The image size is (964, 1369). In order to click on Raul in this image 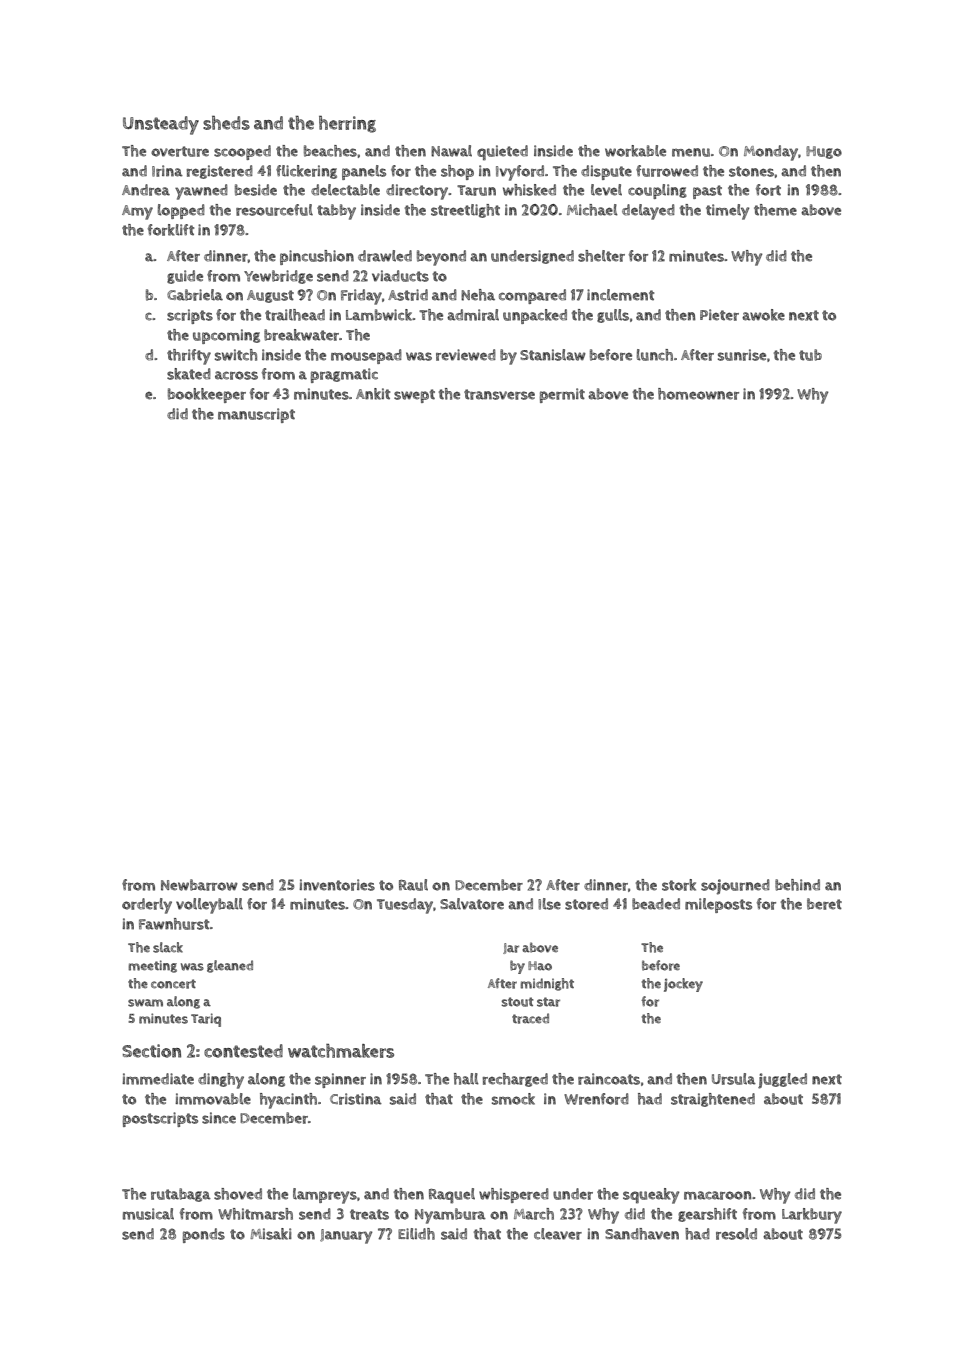, I will do `click(413, 885)`.
